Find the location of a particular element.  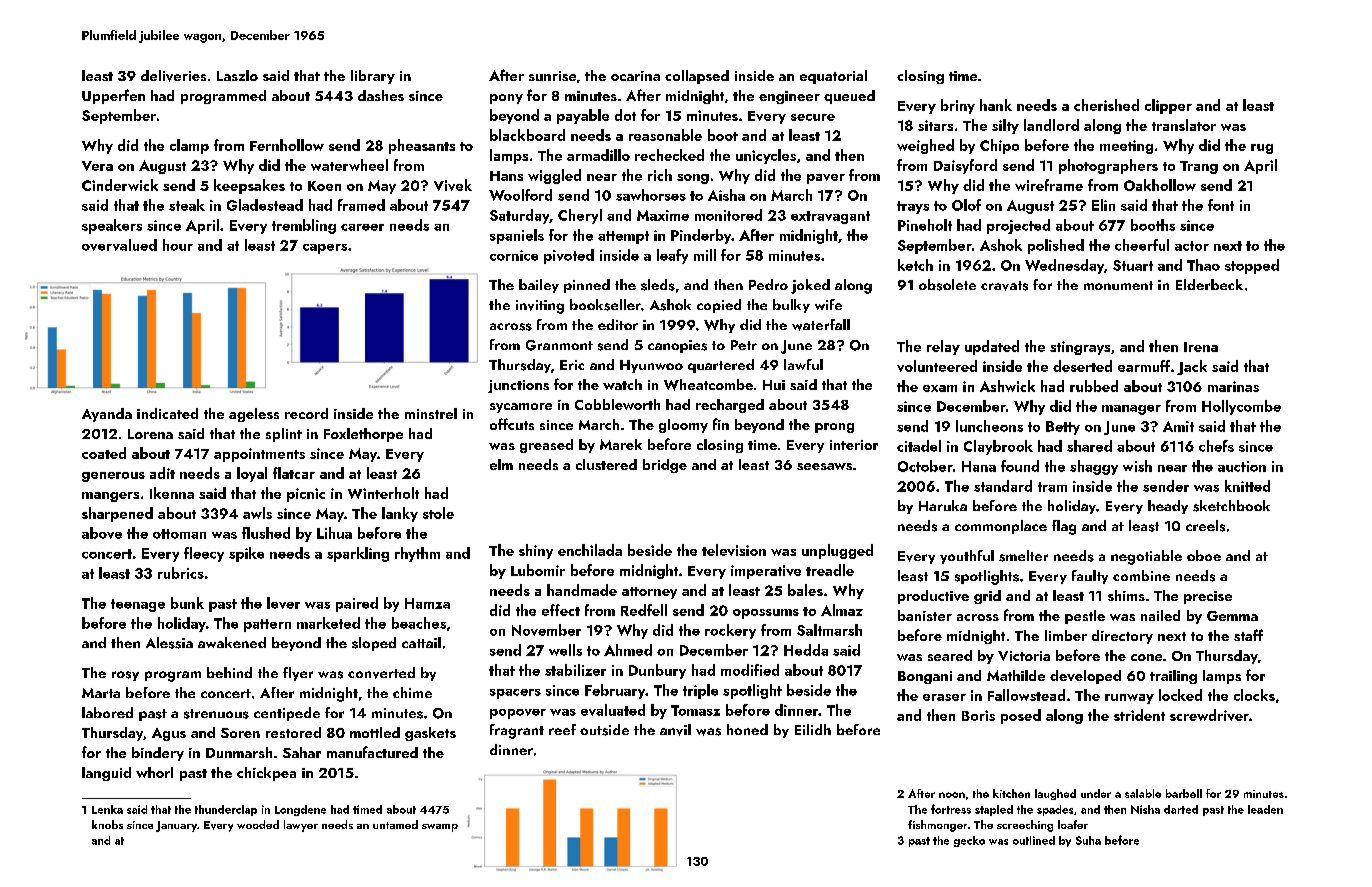

gecko is located at coordinates (969, 841).
